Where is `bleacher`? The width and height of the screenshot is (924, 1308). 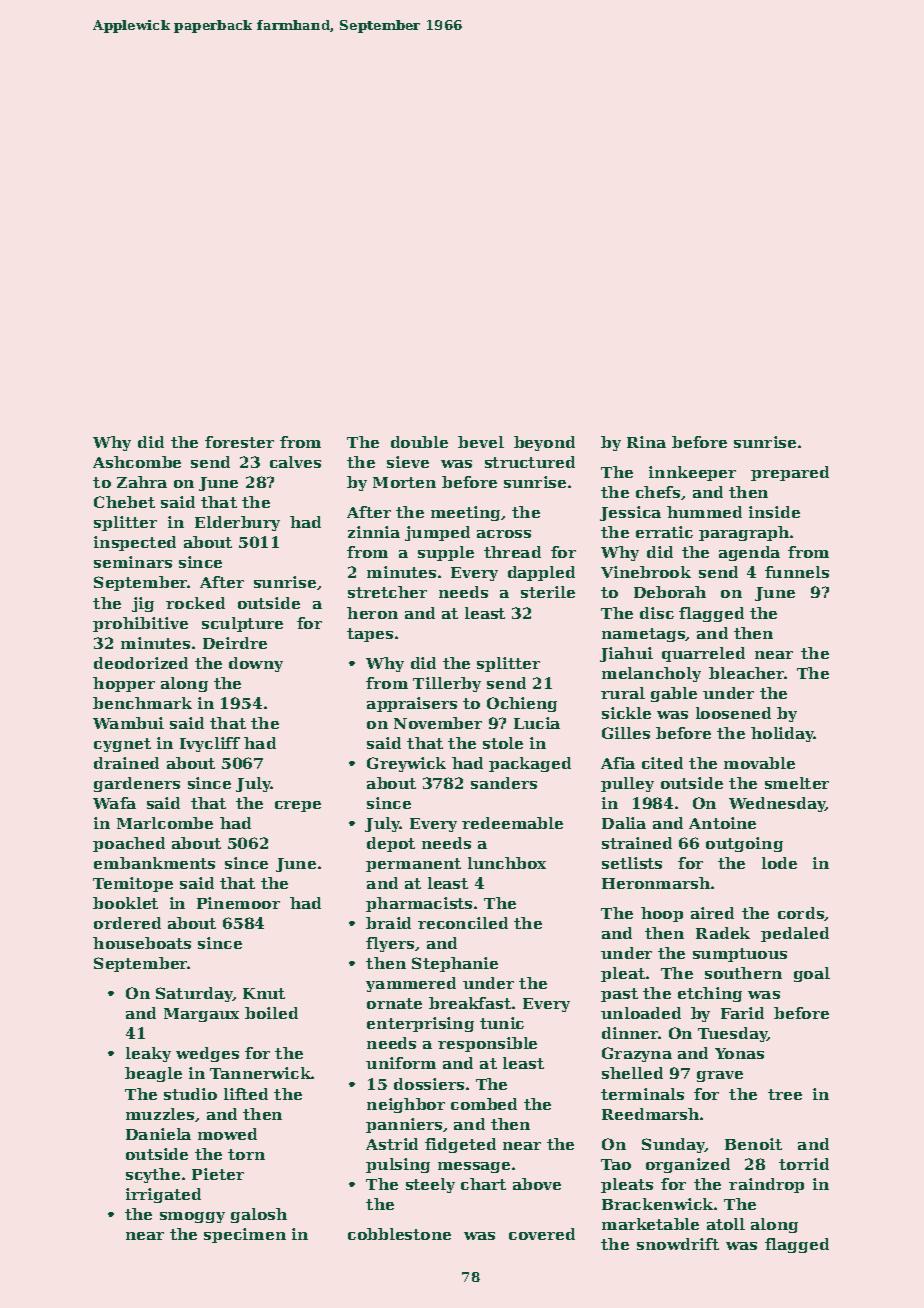
bleacher is located at coordinates (747, 673).
